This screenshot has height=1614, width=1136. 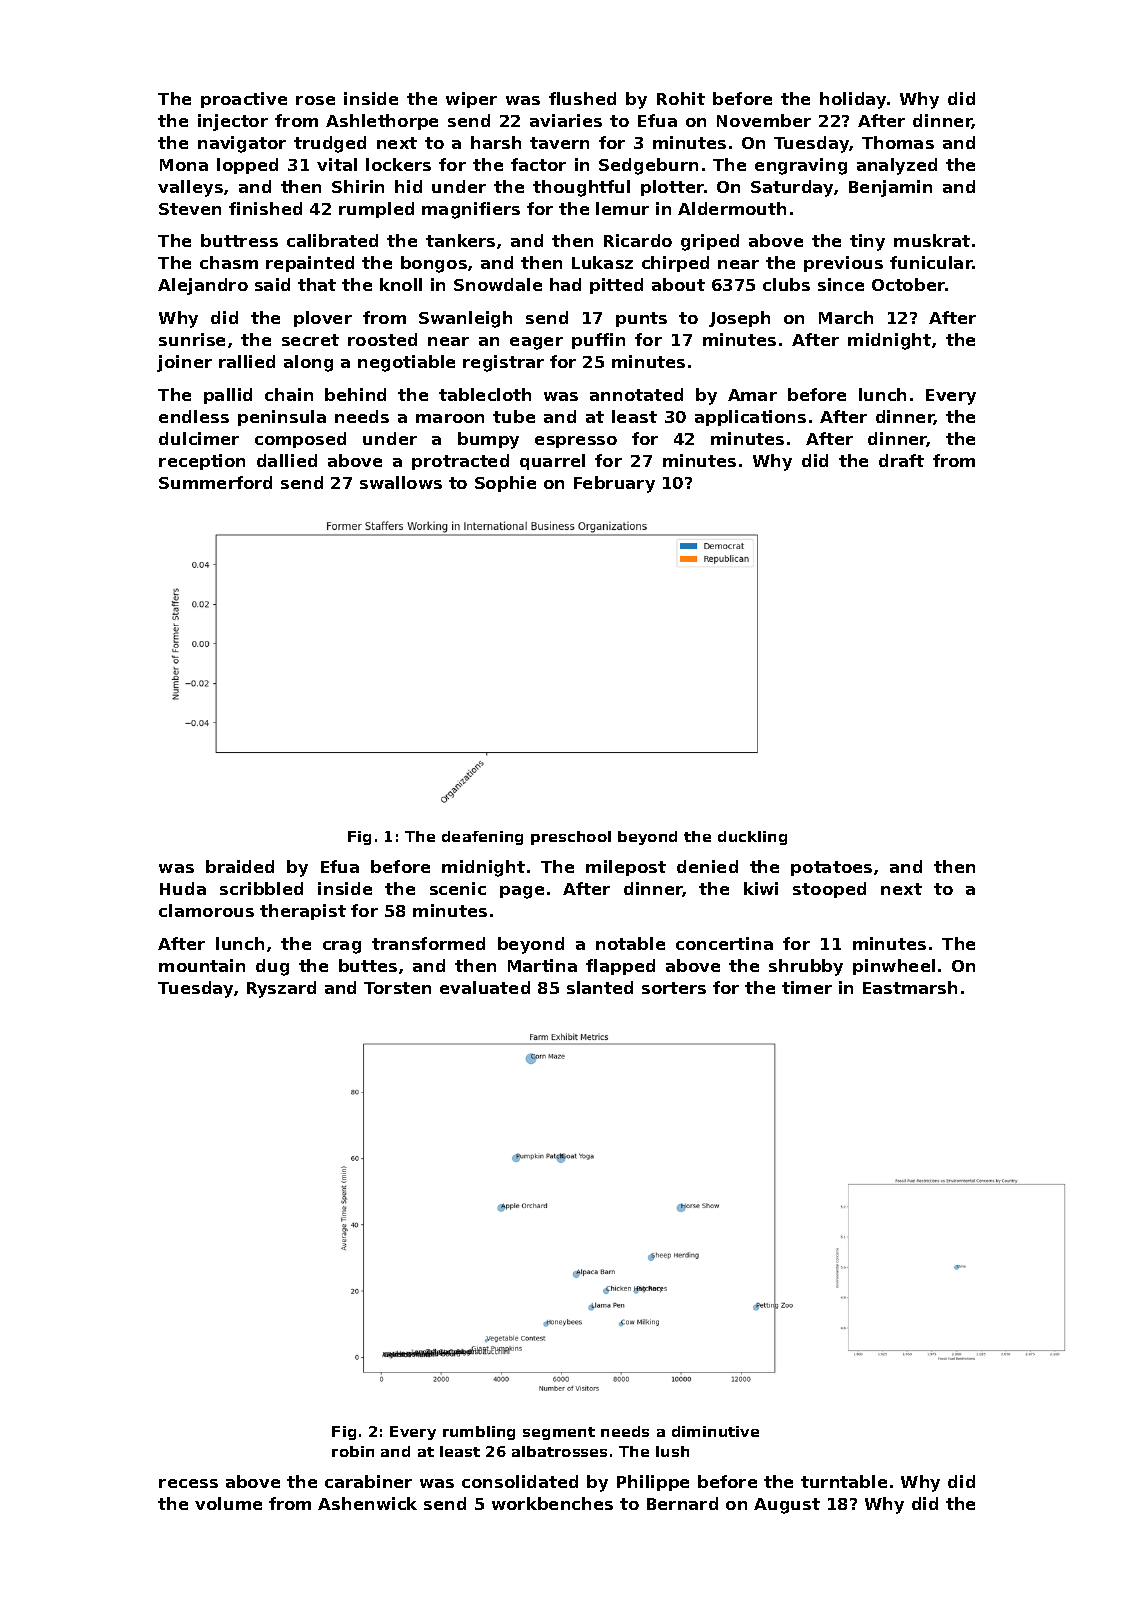 I want to click on draft, so click(x=901, y=460).
